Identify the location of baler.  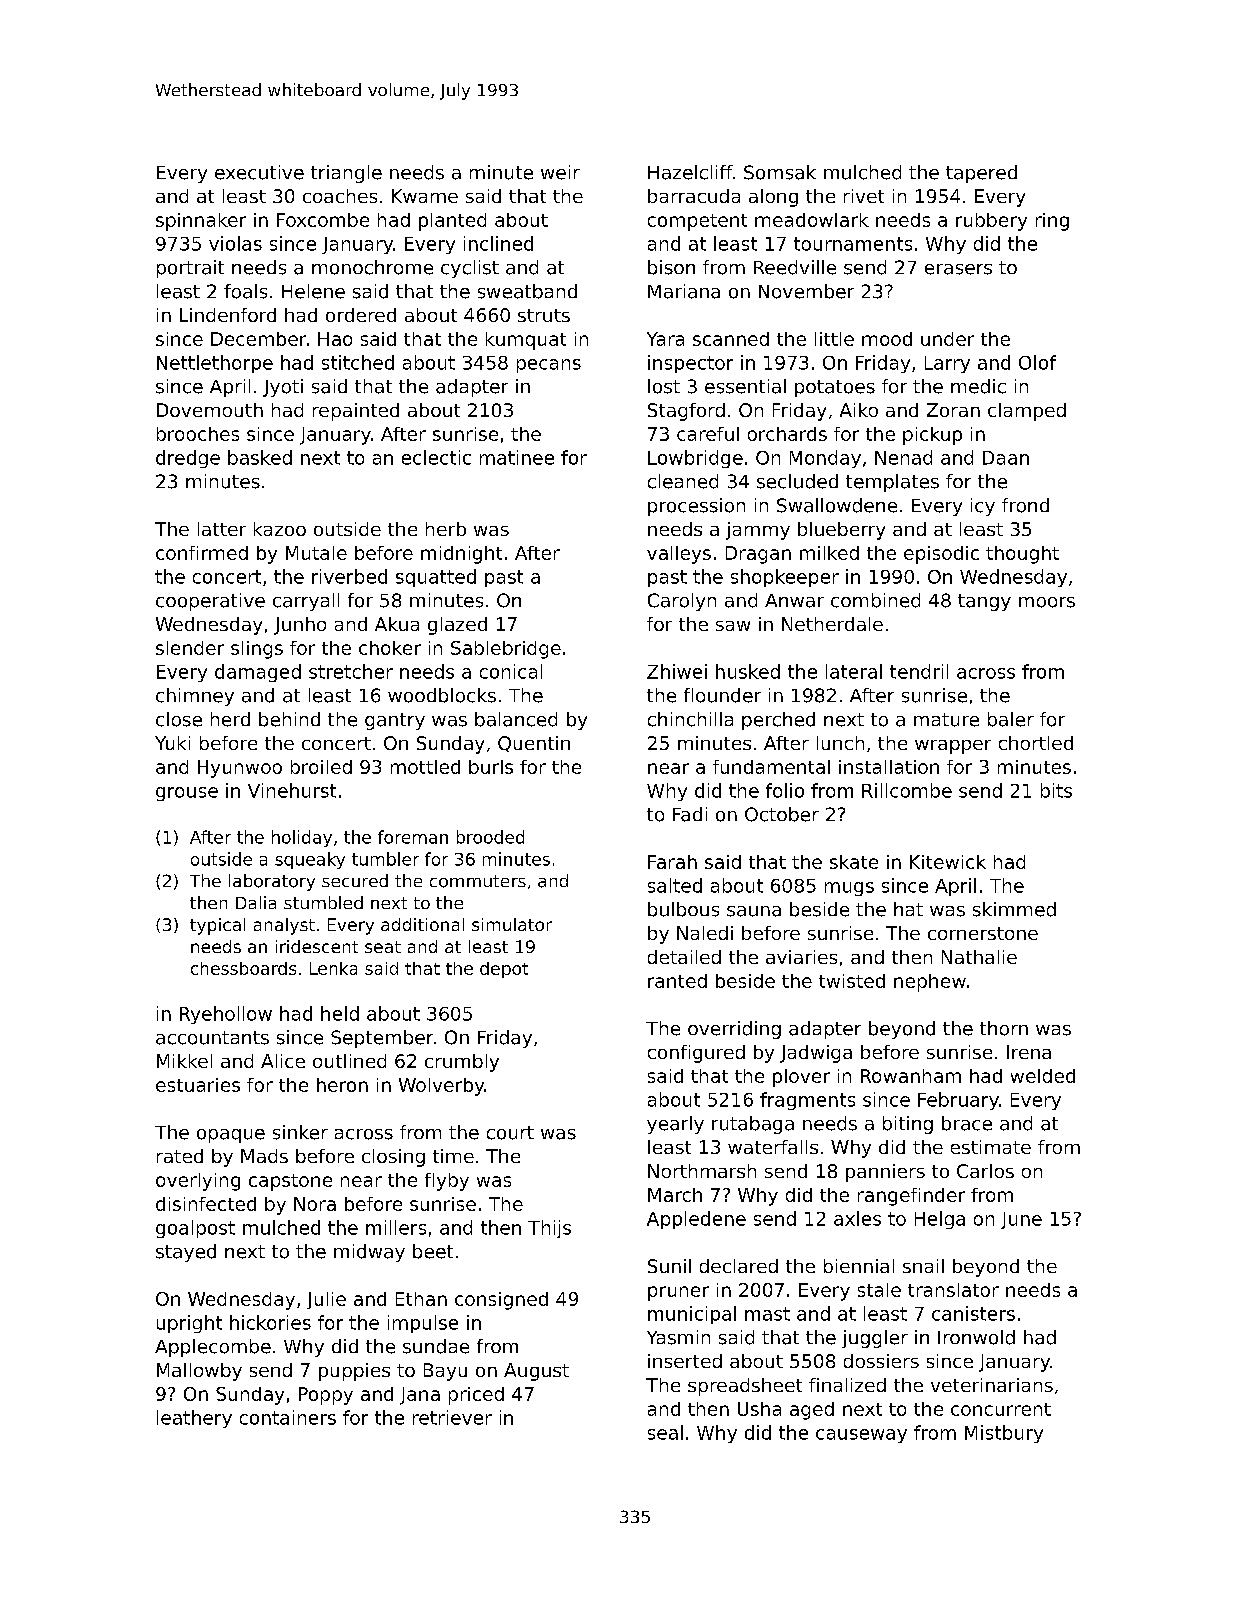
(1011, 719).
